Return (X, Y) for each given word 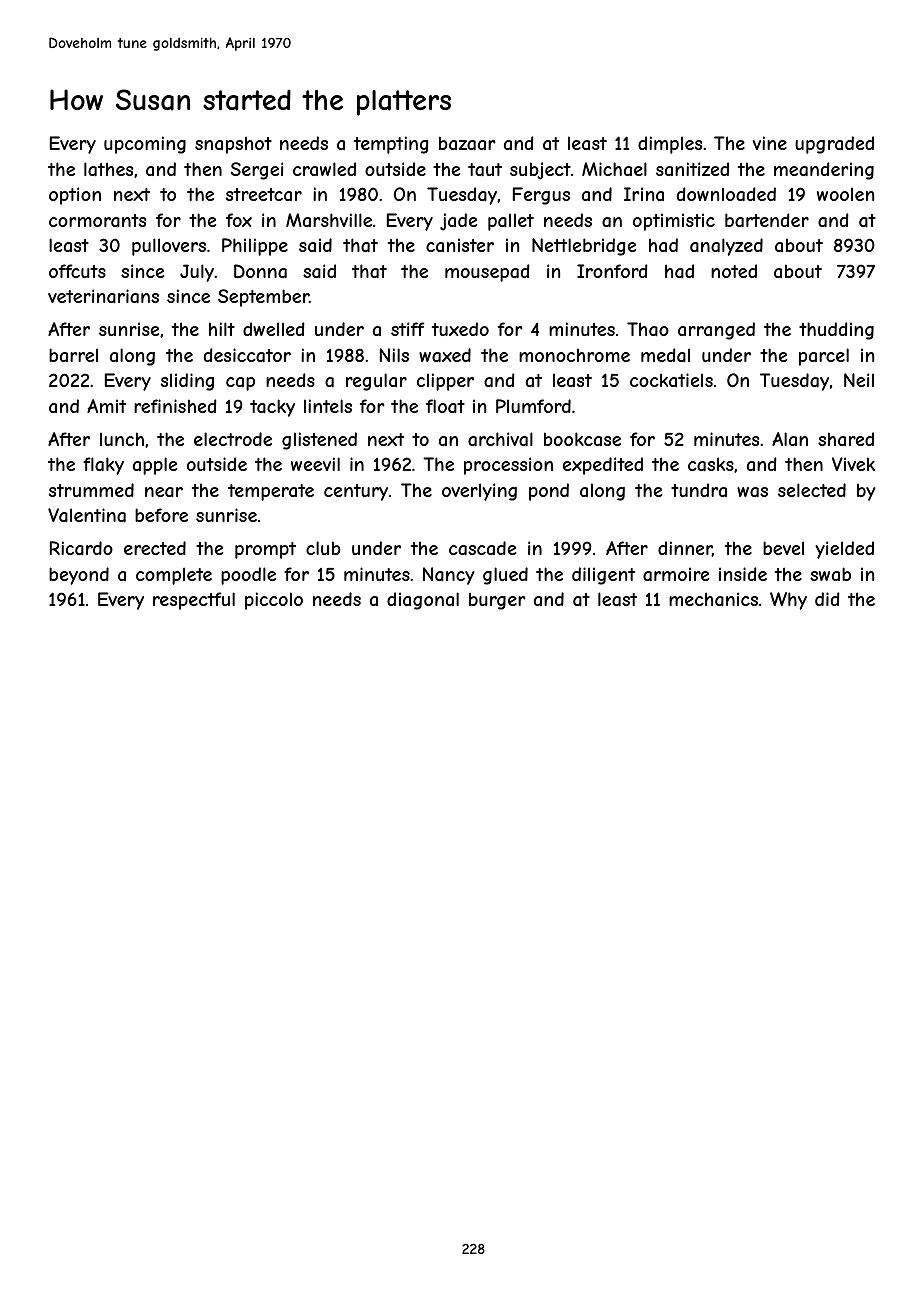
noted (734, 271)
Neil (859, 380)
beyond (79, 576)
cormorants (97, 220)
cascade (482, 548)
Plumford (533, 406)
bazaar (467, 143)
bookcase (582, 439)
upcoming (145, 145)
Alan (790, 439)
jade (458, 222)
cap (240, 384)
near (164, 492)
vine (770, 143)
